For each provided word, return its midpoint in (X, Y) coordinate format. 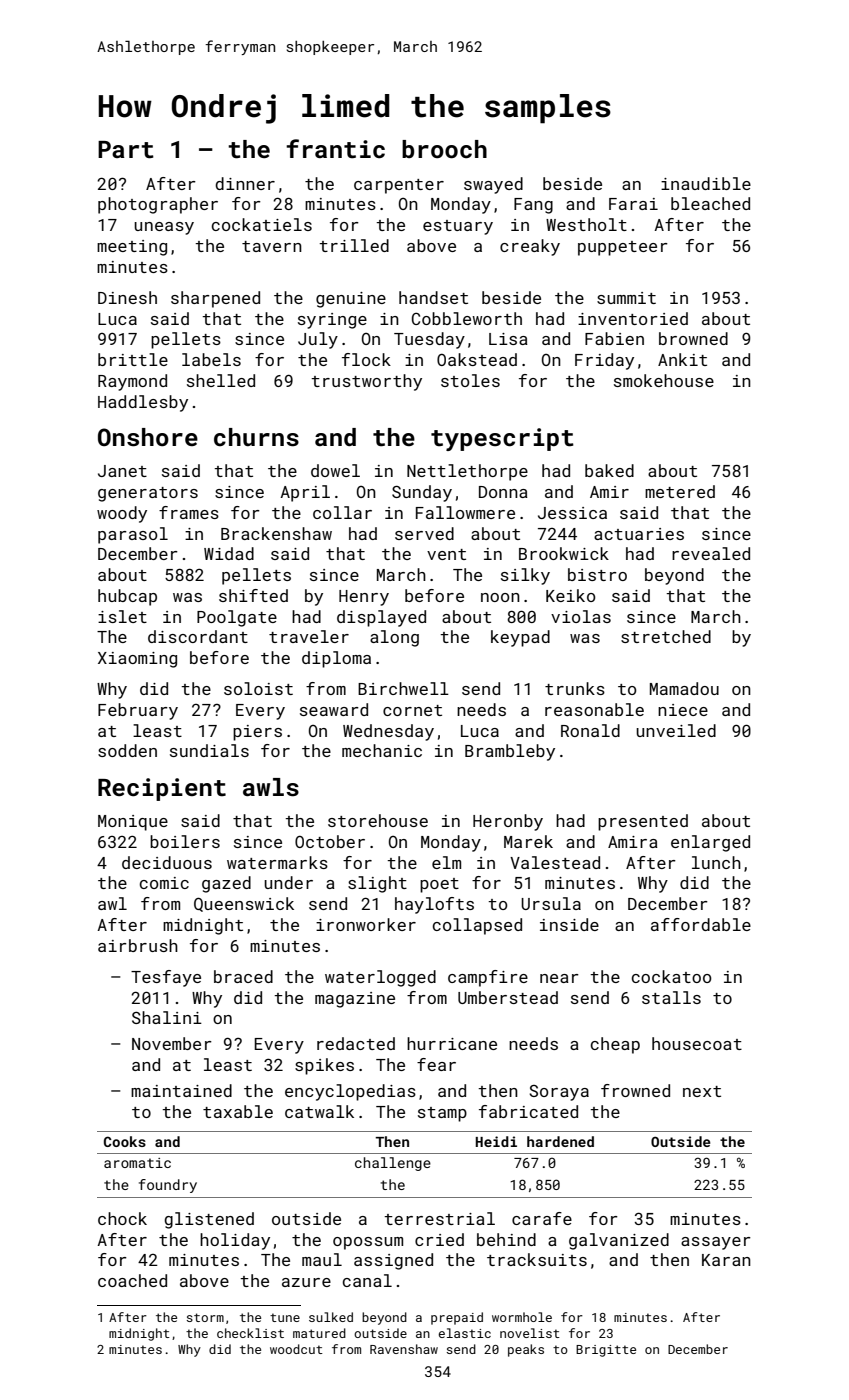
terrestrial (439, 1218)
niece (683, 710)
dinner (245, 183)
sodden (127, 750)
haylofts (434, 905)
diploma (336, 659)
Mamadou (684, 688)
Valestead (555, 862)
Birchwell (403, 688)
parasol (133, 535)
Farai (633, 204)
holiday (235, 1241)
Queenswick (244, 904)
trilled (354, 245)
